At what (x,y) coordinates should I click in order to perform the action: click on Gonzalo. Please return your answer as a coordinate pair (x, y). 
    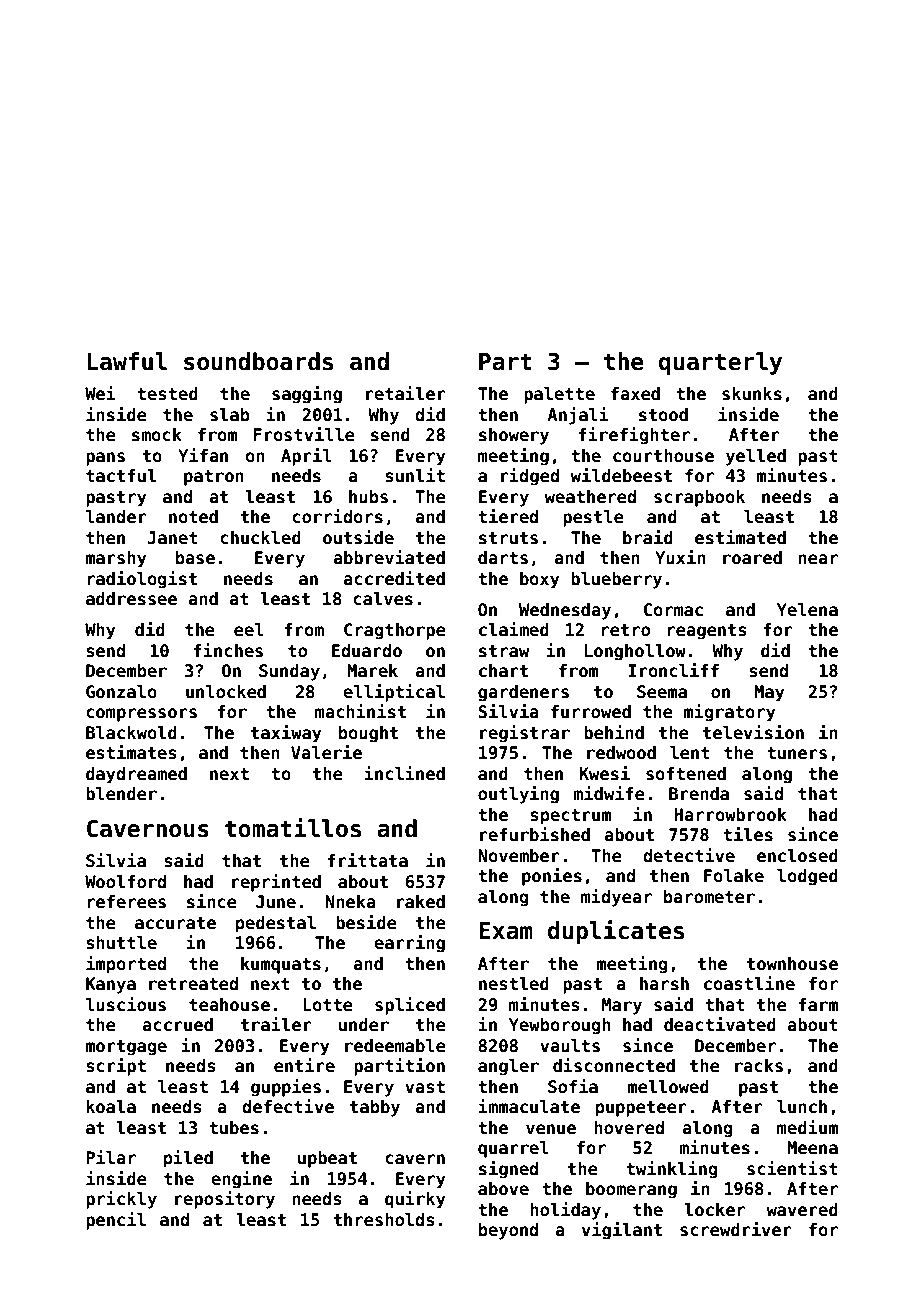
    Looking at the image, I should click on (121, 692).
